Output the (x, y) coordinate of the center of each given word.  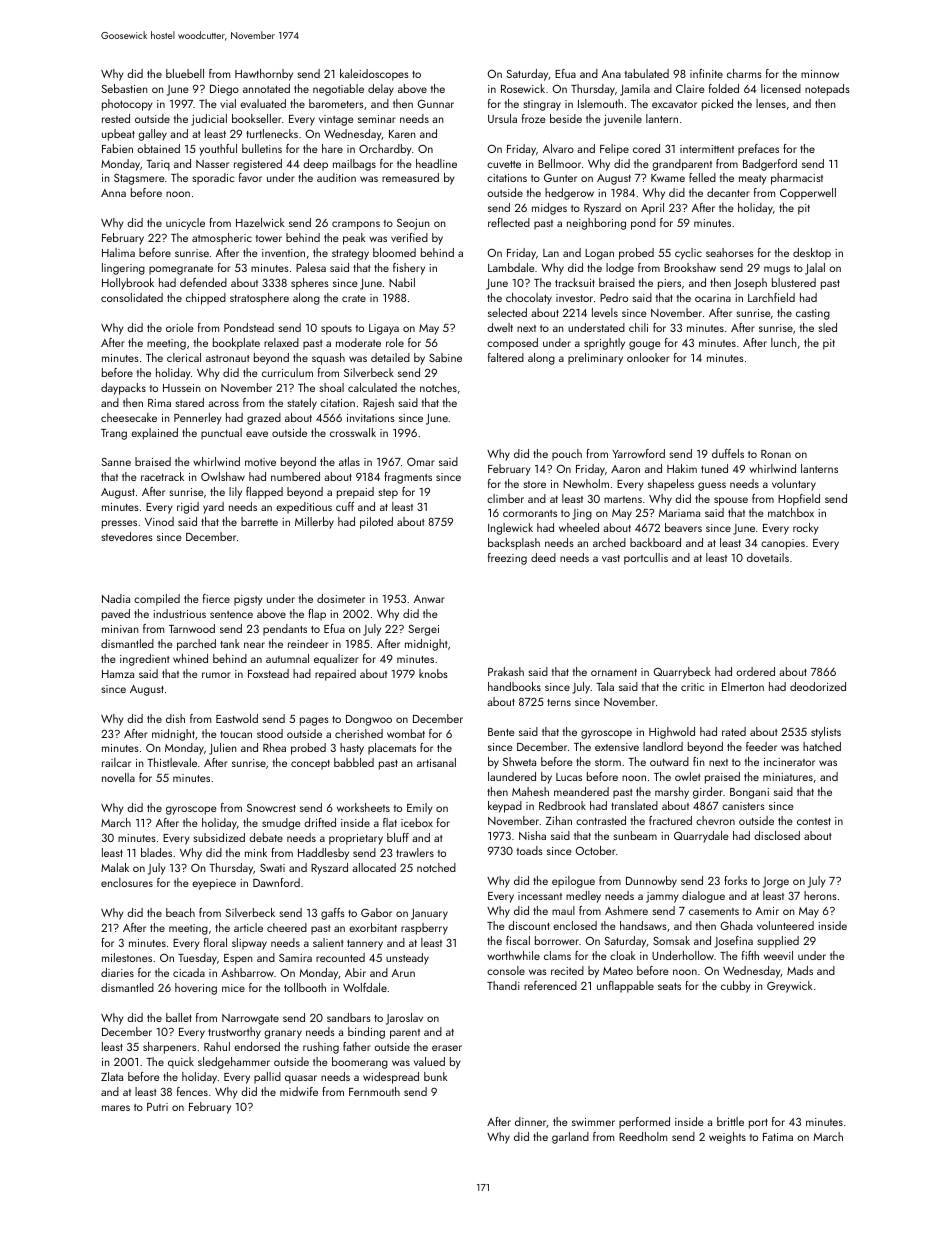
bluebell (185, 73)
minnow (820, 74)
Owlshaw (223, 476)
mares (116, 1108)
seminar (377, 119)
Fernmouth (374, 1091)
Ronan (776, 454)
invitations (371, 418)
